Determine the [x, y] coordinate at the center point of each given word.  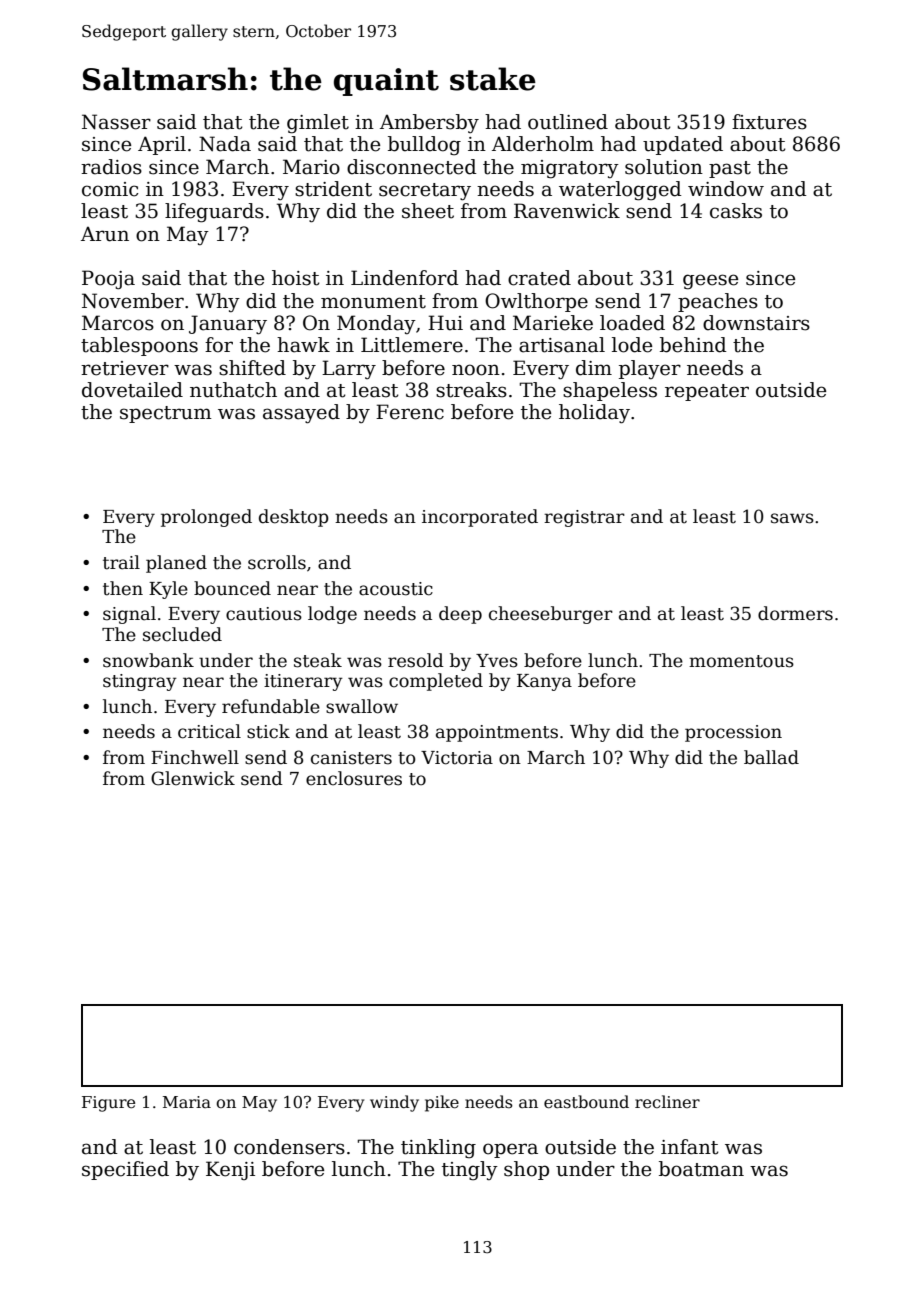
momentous [741, 661]
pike [442, 1103]
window [726, 189]
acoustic [396, 589]
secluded [182, 634]
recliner [667, 1102]
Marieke [553, 323]
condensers [289, 1147]
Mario [311, 167]
